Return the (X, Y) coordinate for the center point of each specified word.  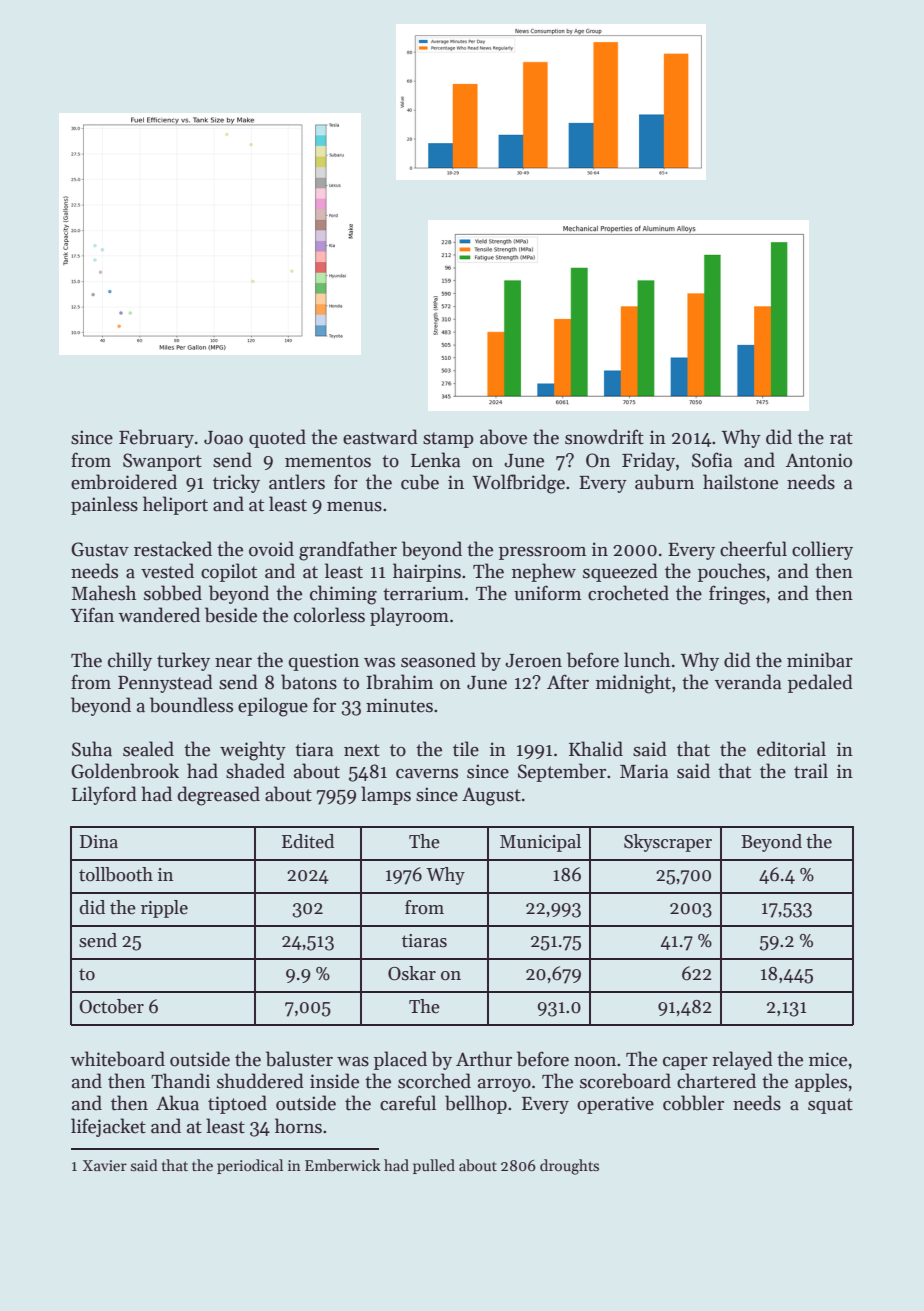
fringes (737, 595)
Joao (223, 438)
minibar (820, 660)
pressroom (542, 553)
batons (309, 682)
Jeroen (533, 661)
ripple (164, 909)
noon (595, 1062)
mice (828, 1059)
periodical (250, 1166)
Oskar (412, 973)
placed (400, 1060)
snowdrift (604, 437)
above (503, 437)
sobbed (173, 593)
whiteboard (117, 1059)
